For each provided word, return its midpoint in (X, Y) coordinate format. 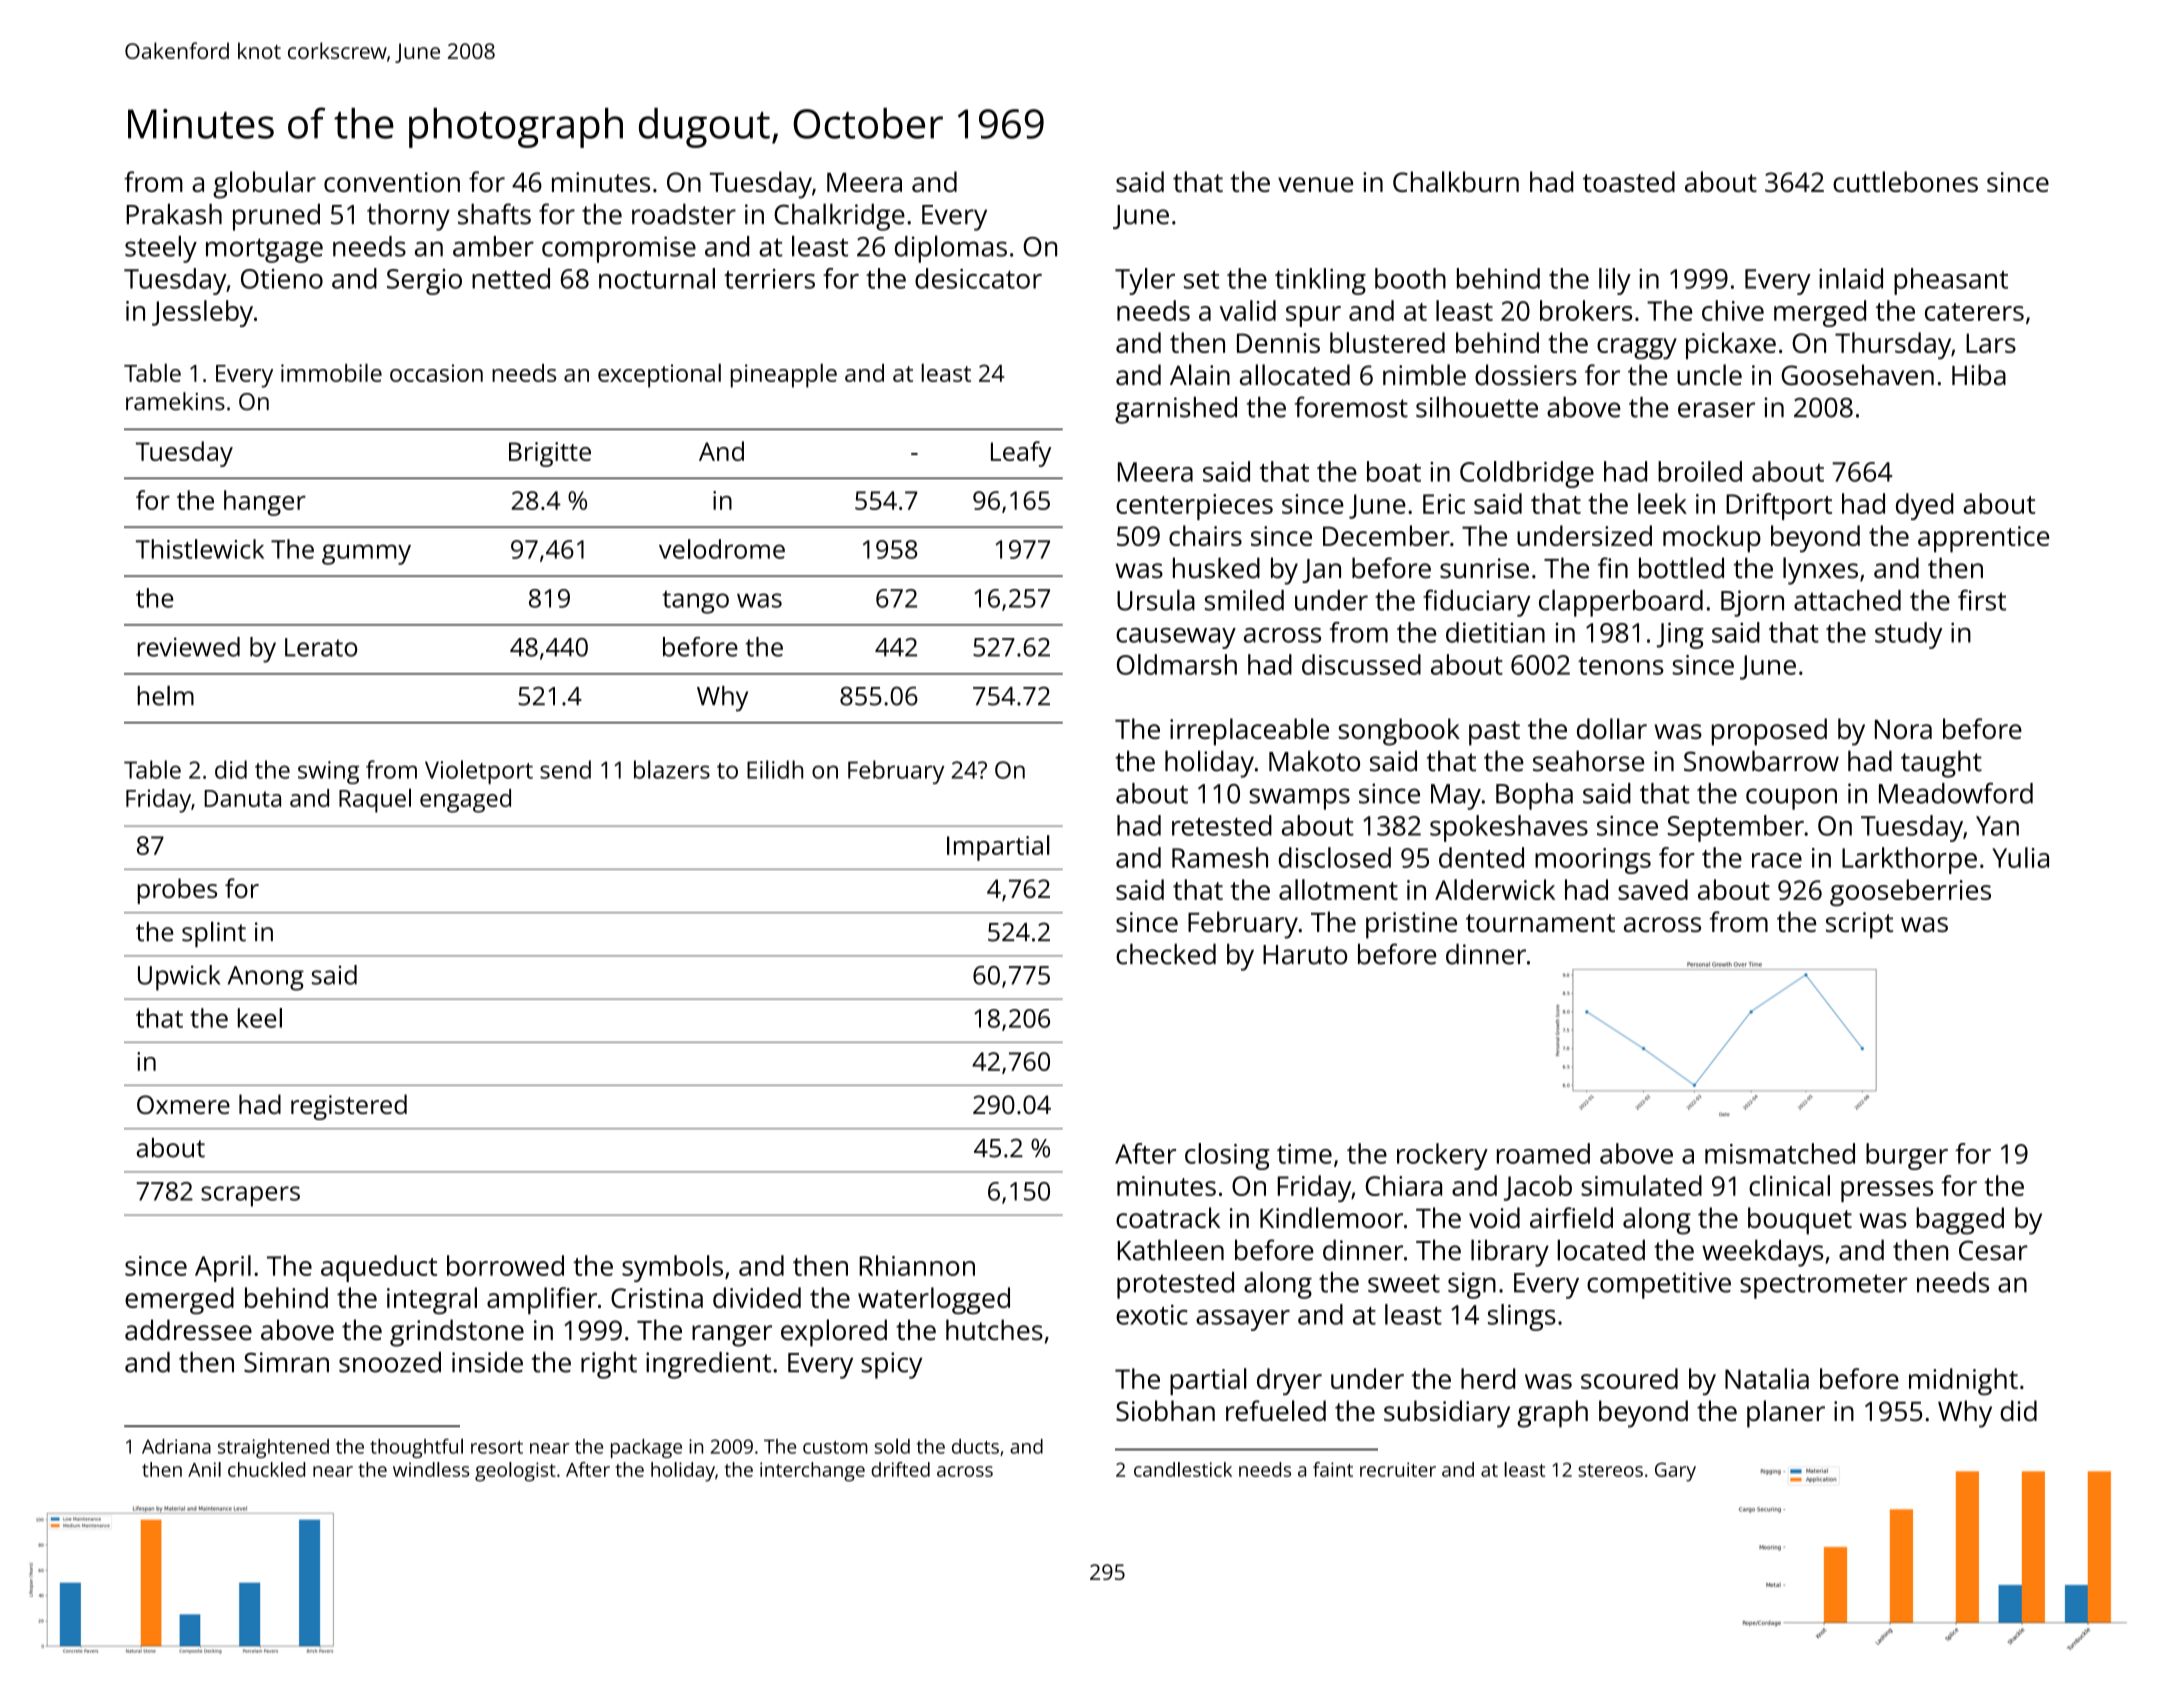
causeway (1176, 638)
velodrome (722, 549)
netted (511, 278)
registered (349, 1107)
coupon (1791, 799)
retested (1222, 825)
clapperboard (1621, 603)
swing (328, 772)
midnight (1963, 1381)
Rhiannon (917, 1265)
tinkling (1320, 281)
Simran (286, 1362)
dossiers (1526, 374)
